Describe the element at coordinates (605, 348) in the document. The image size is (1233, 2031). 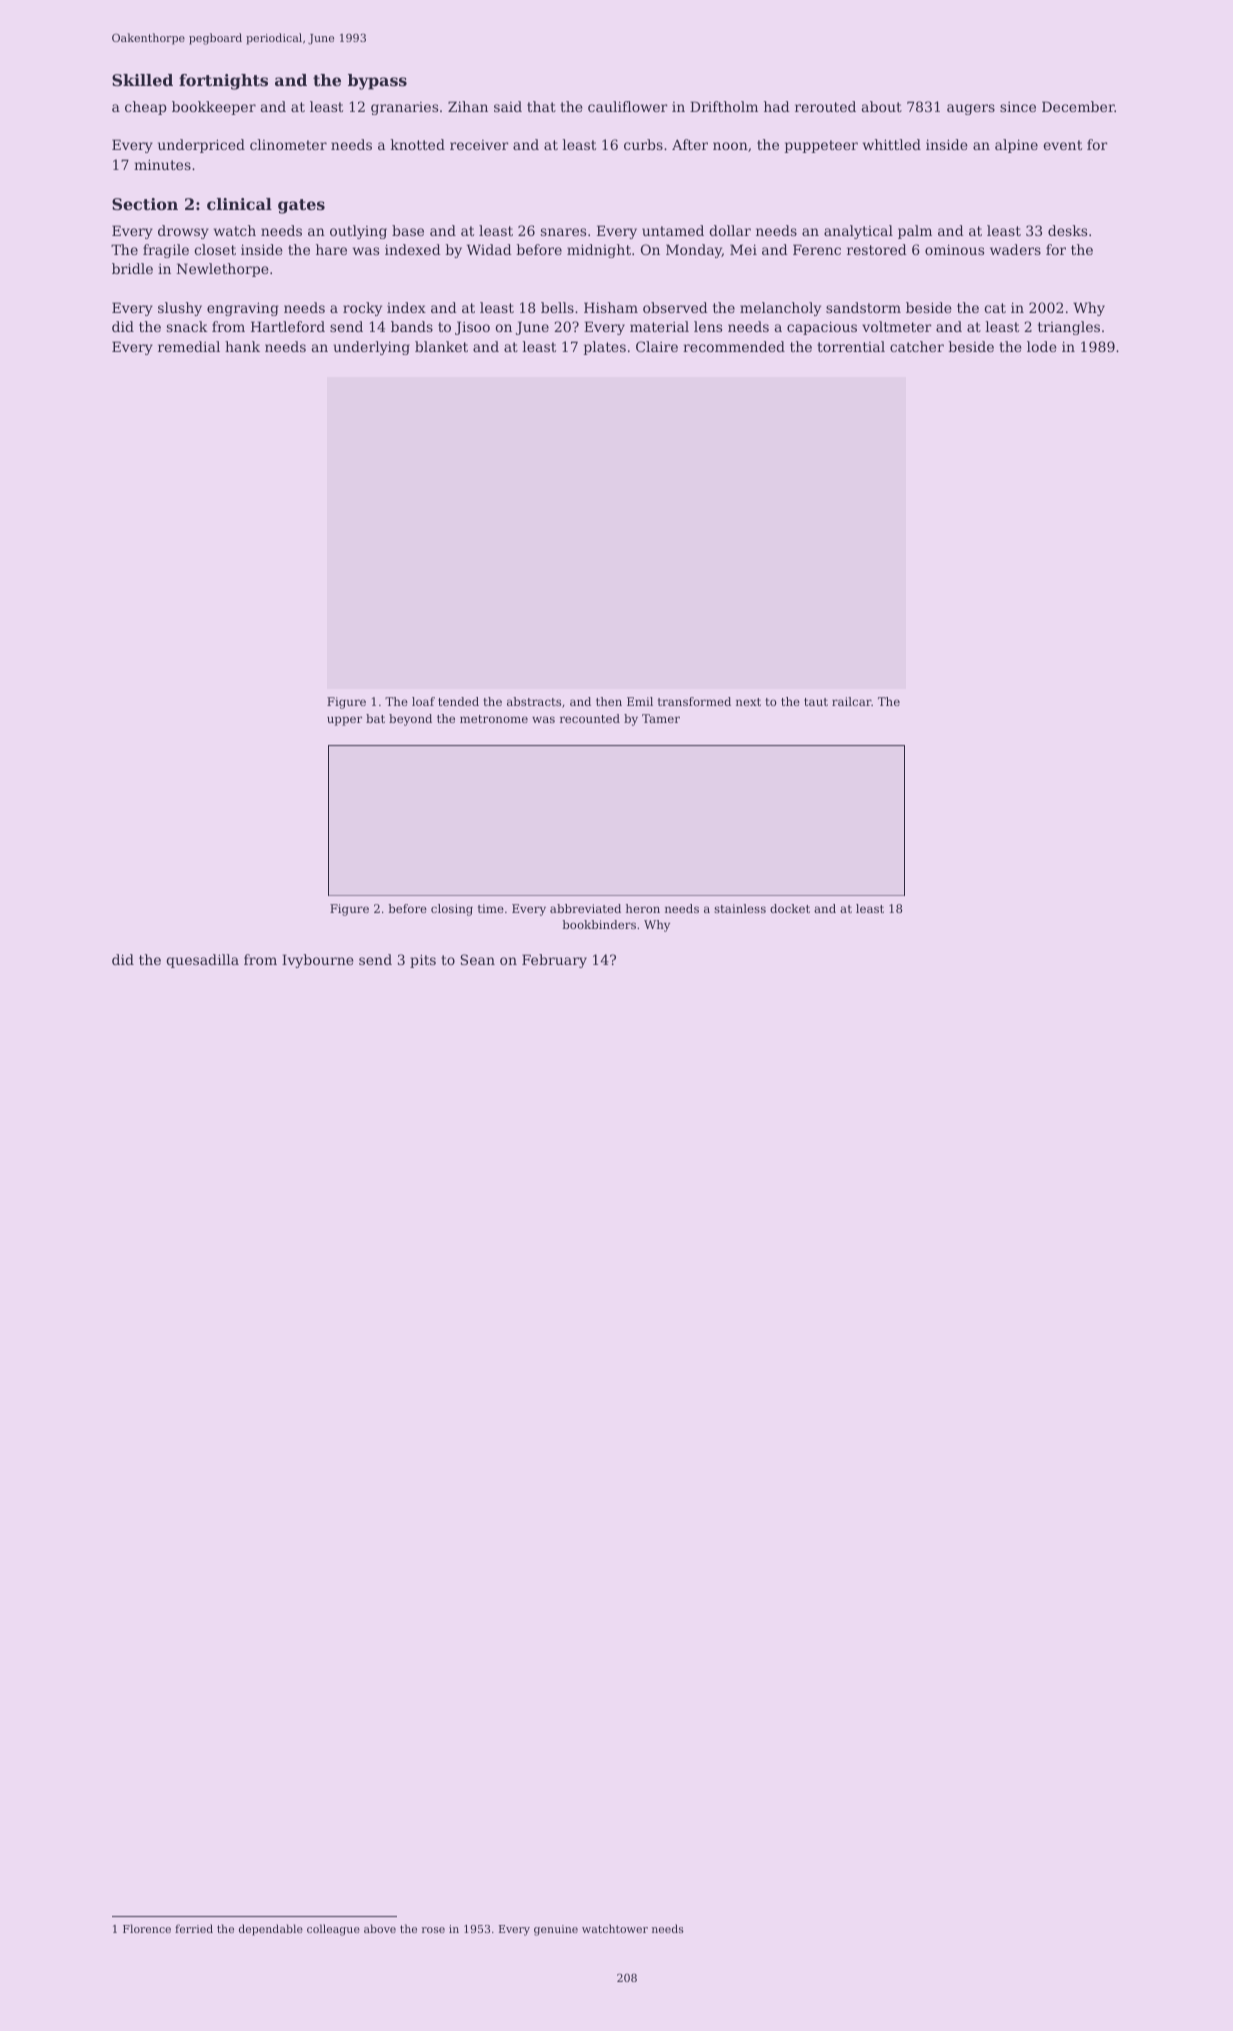
I see `plates` at that location.
